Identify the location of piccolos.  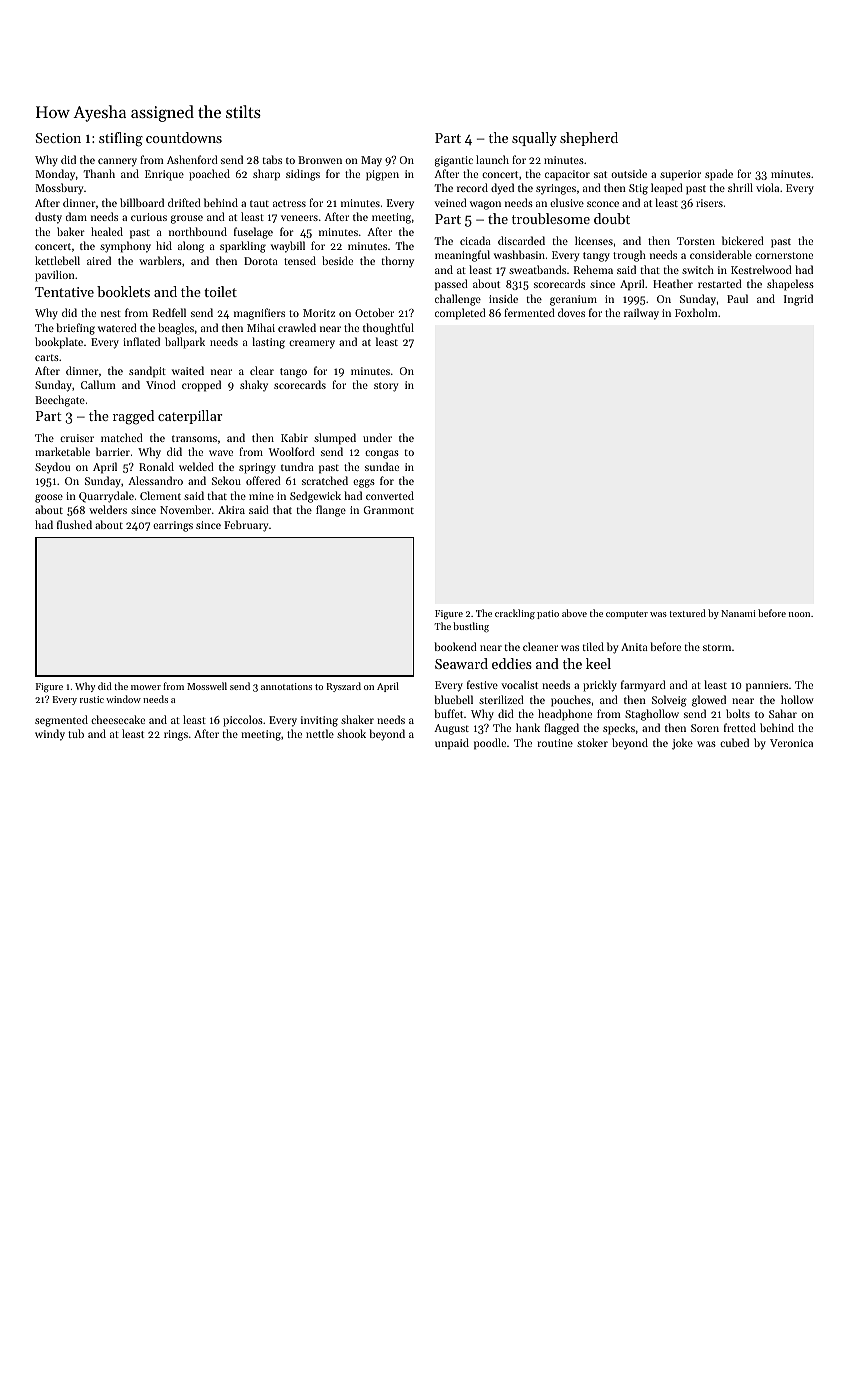
(243, 721).
